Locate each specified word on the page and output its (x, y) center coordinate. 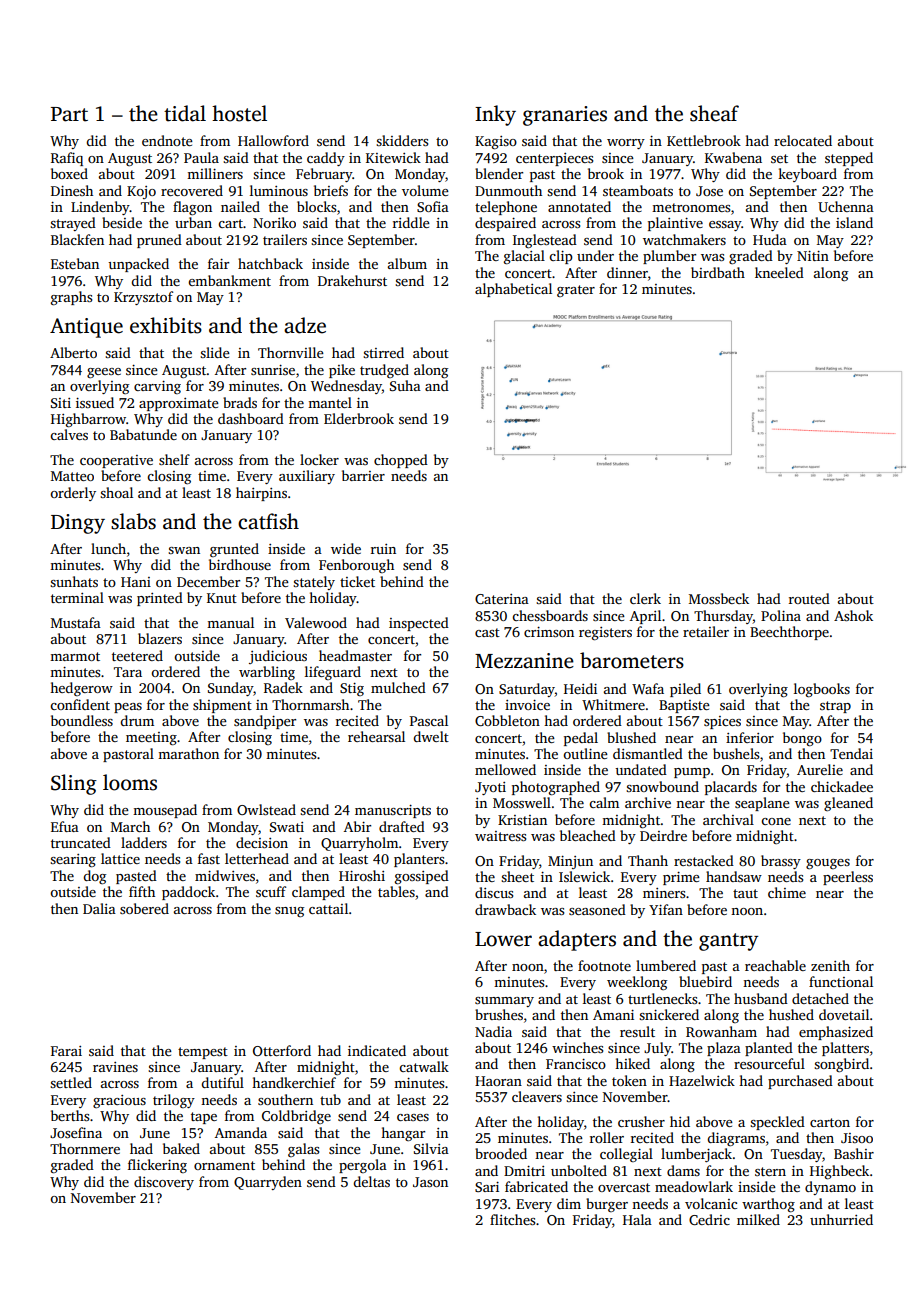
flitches (512, 1219)
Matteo (72, 476)
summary (504, 1002)
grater (576, 291)
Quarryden (268, 1183)
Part (69, 114)
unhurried (841, 1219)
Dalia (99, 908)
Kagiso (496, 143)
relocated (803, 140)
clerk (645, 598)
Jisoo (857, 1138)
